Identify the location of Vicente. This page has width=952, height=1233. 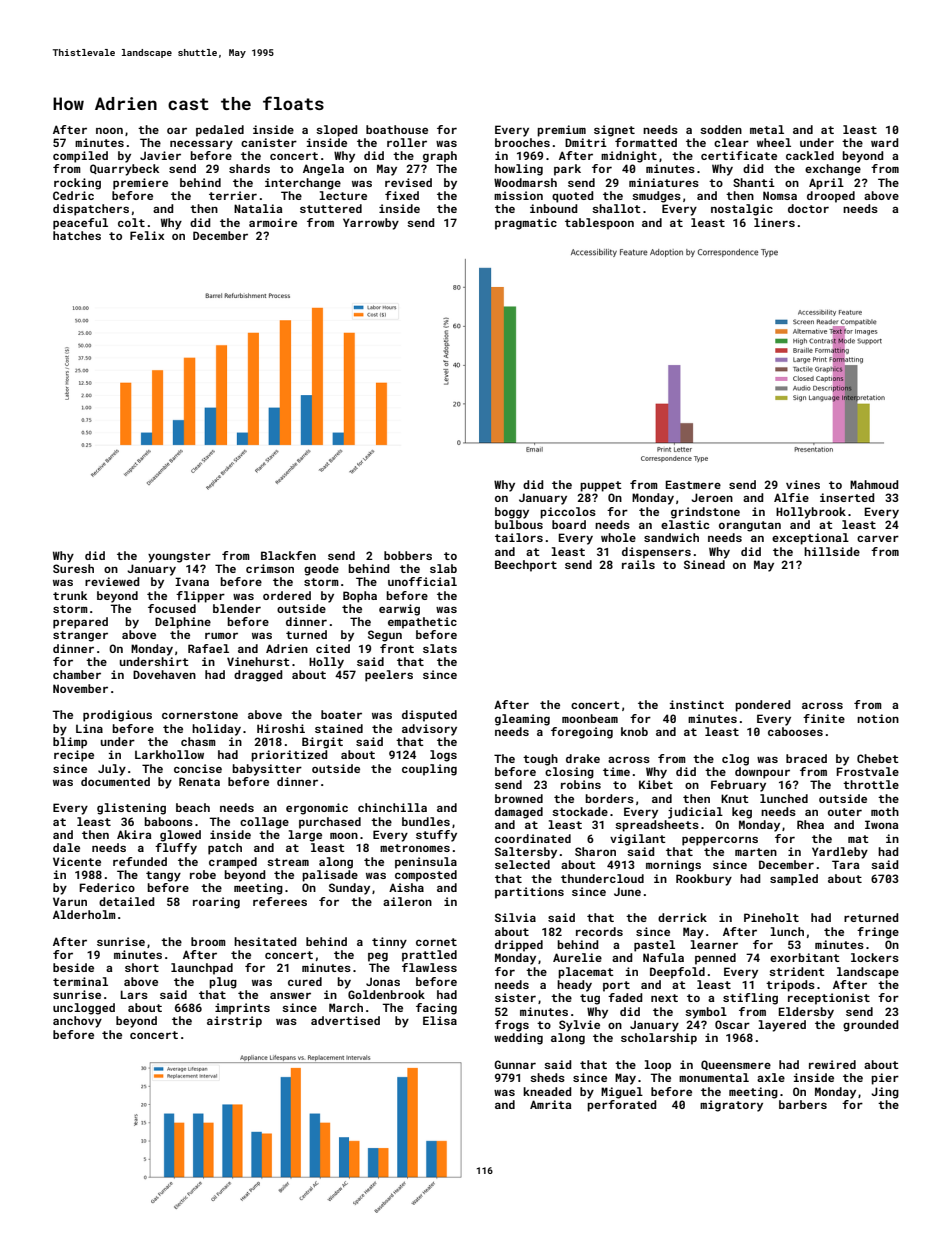
(77, 861).
